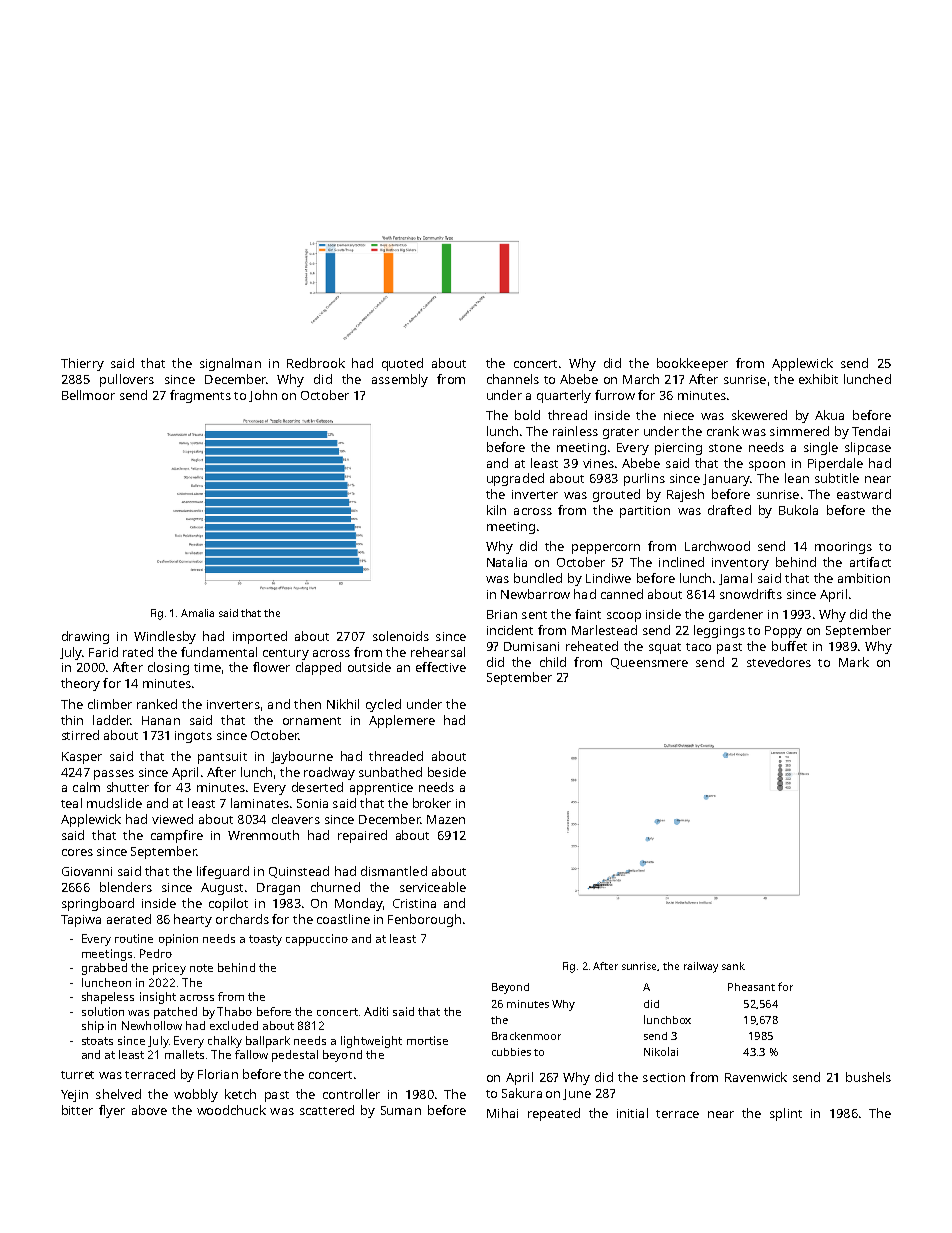 The image size is (952, 1233). What do you see at coordinates (401, 1110) in the screenshot?
I see `Suman` at bounding box center [401, 1110].
